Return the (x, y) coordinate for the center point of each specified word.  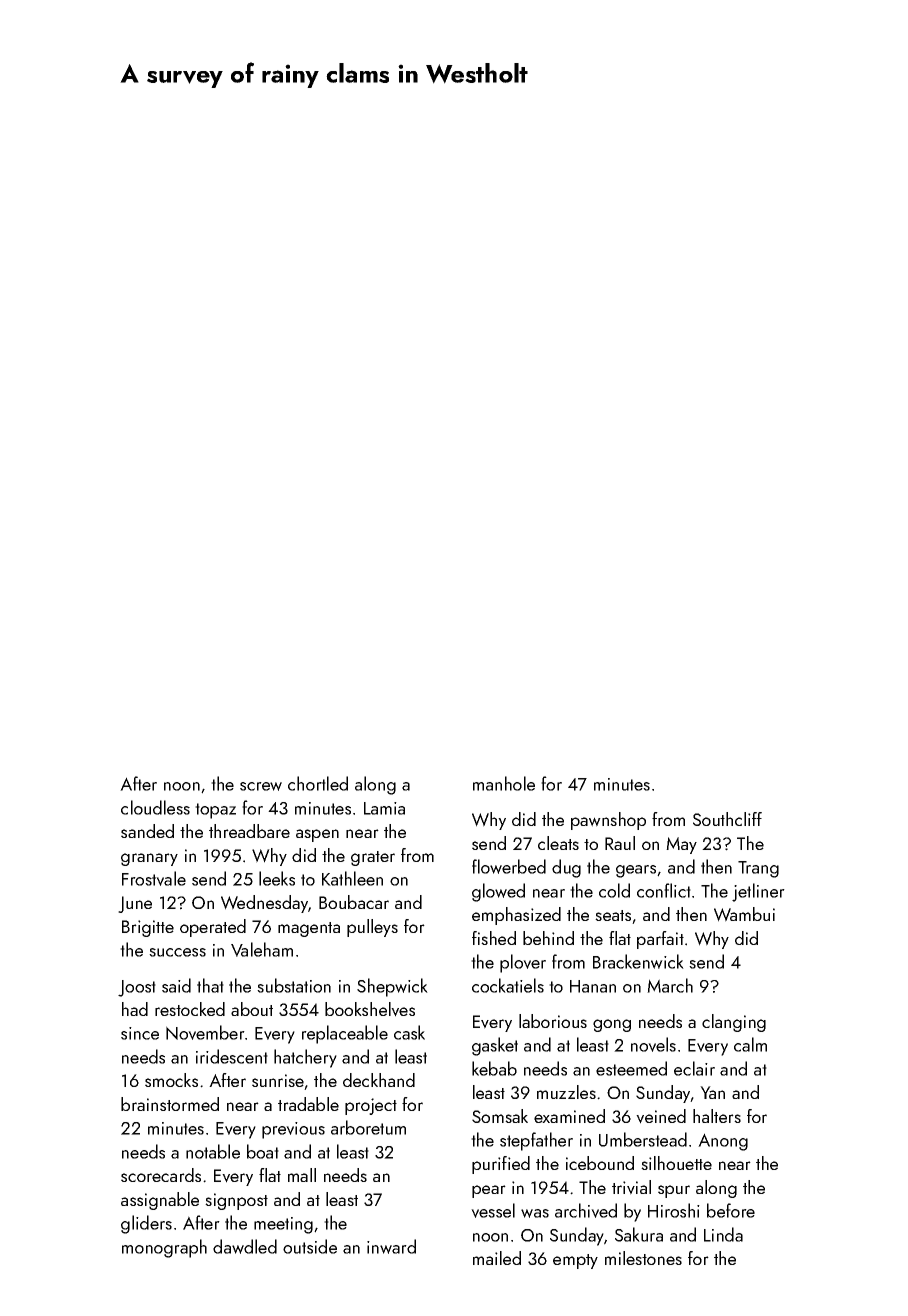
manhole (504, 783)
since (140, 1033)
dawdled (245, 1246)
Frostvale (154, 878)
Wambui (744, 914)
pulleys (372, 928)
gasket (495, 1046)
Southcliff (727, 819)
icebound (600, 1163)
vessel (493, 1210)
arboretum (368, 1127)
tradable (308, 1104)
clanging (734, 1023)
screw (261, 786)
